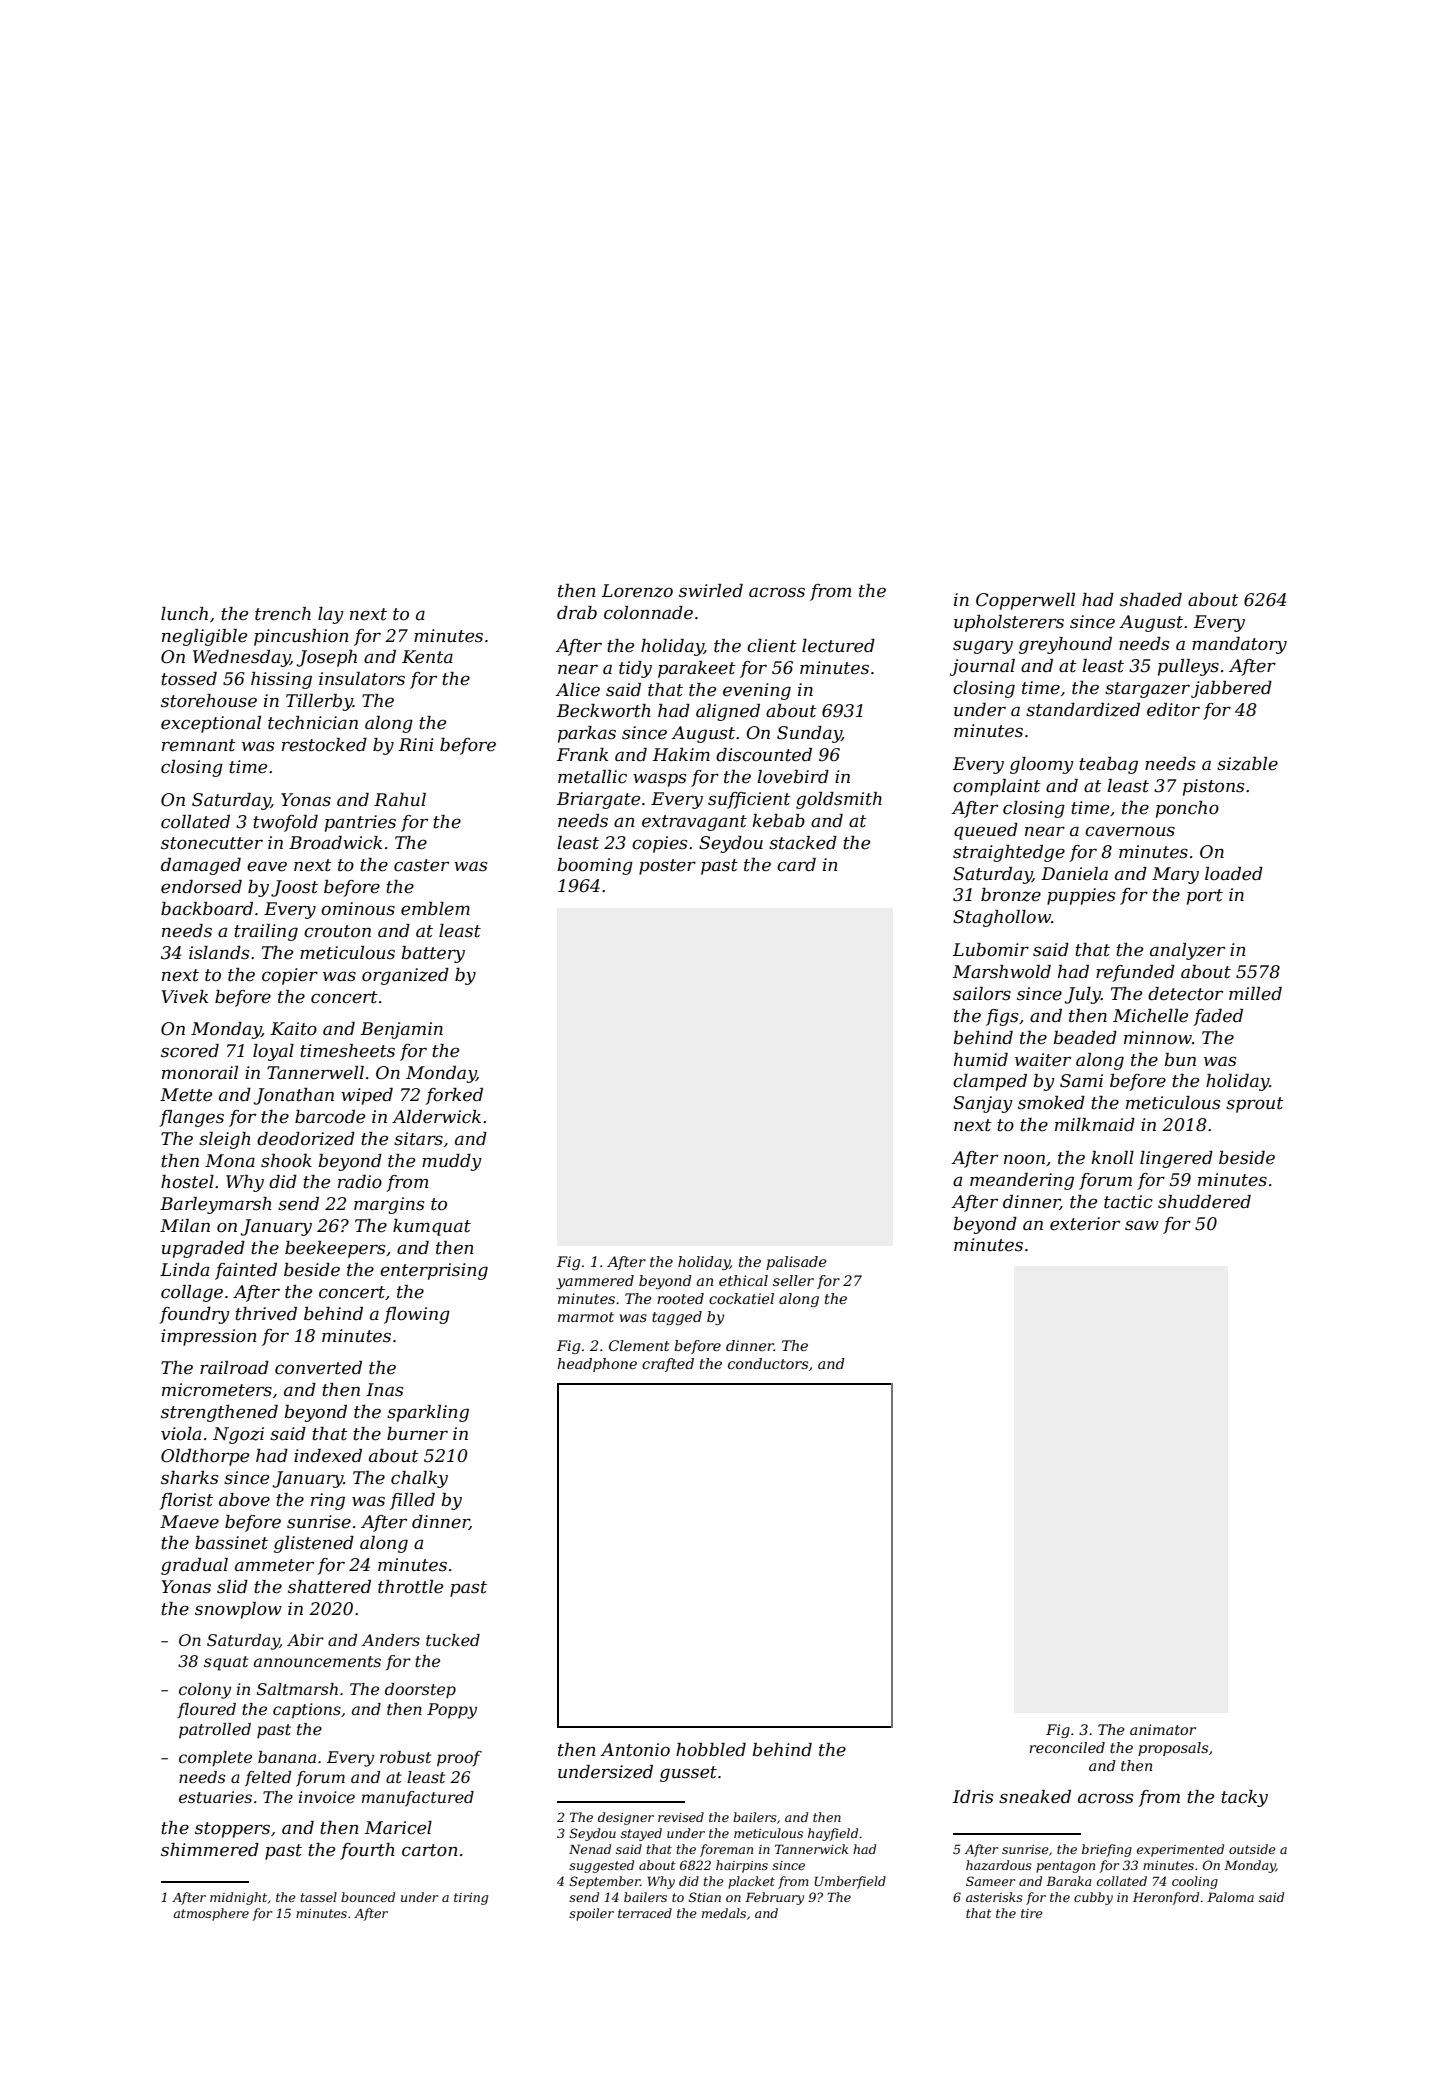  Describe the element at coordinates (991, 949) in the screenshot. I see `Lubomir` at that location.
